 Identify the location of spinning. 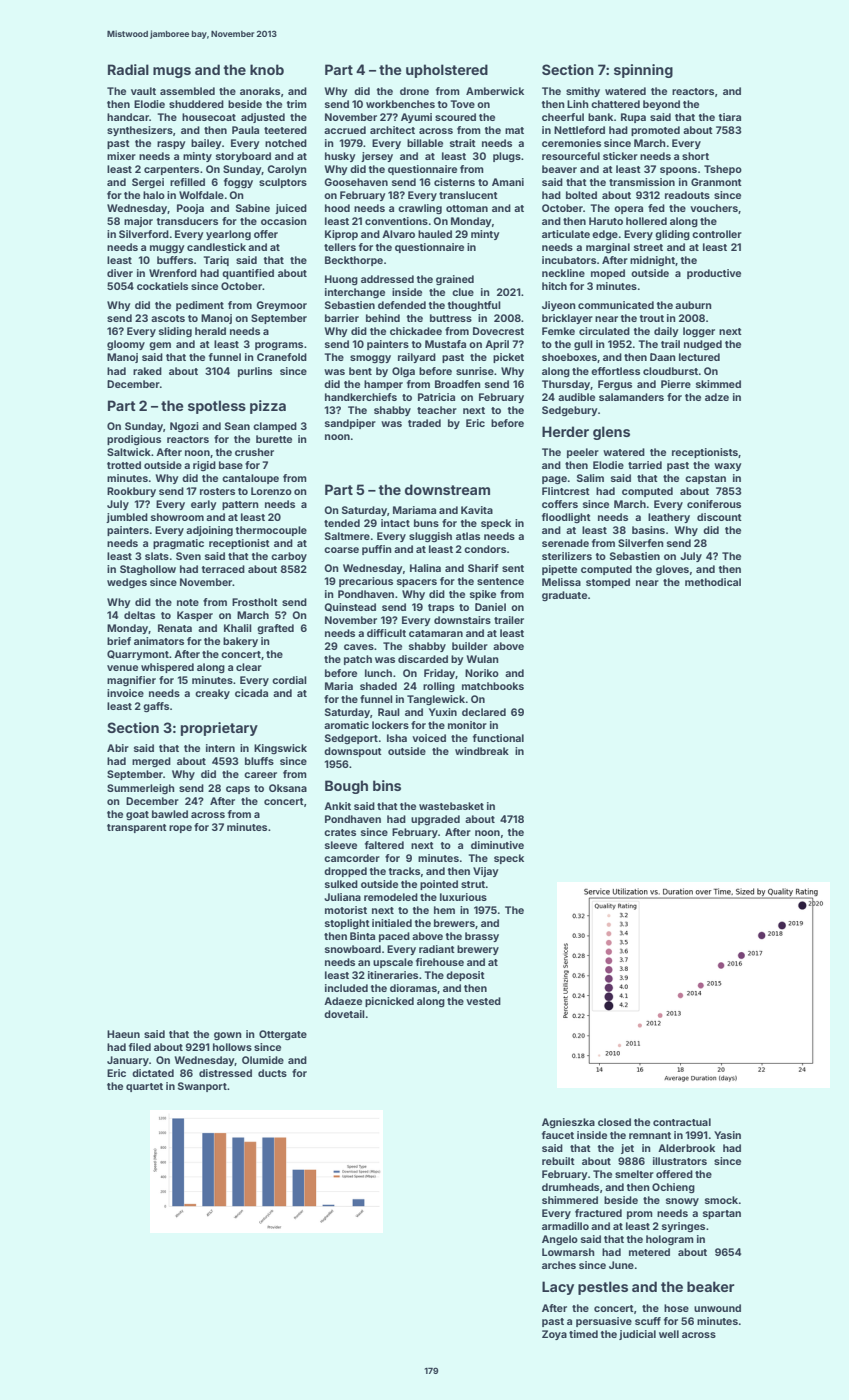
(643, 71).
